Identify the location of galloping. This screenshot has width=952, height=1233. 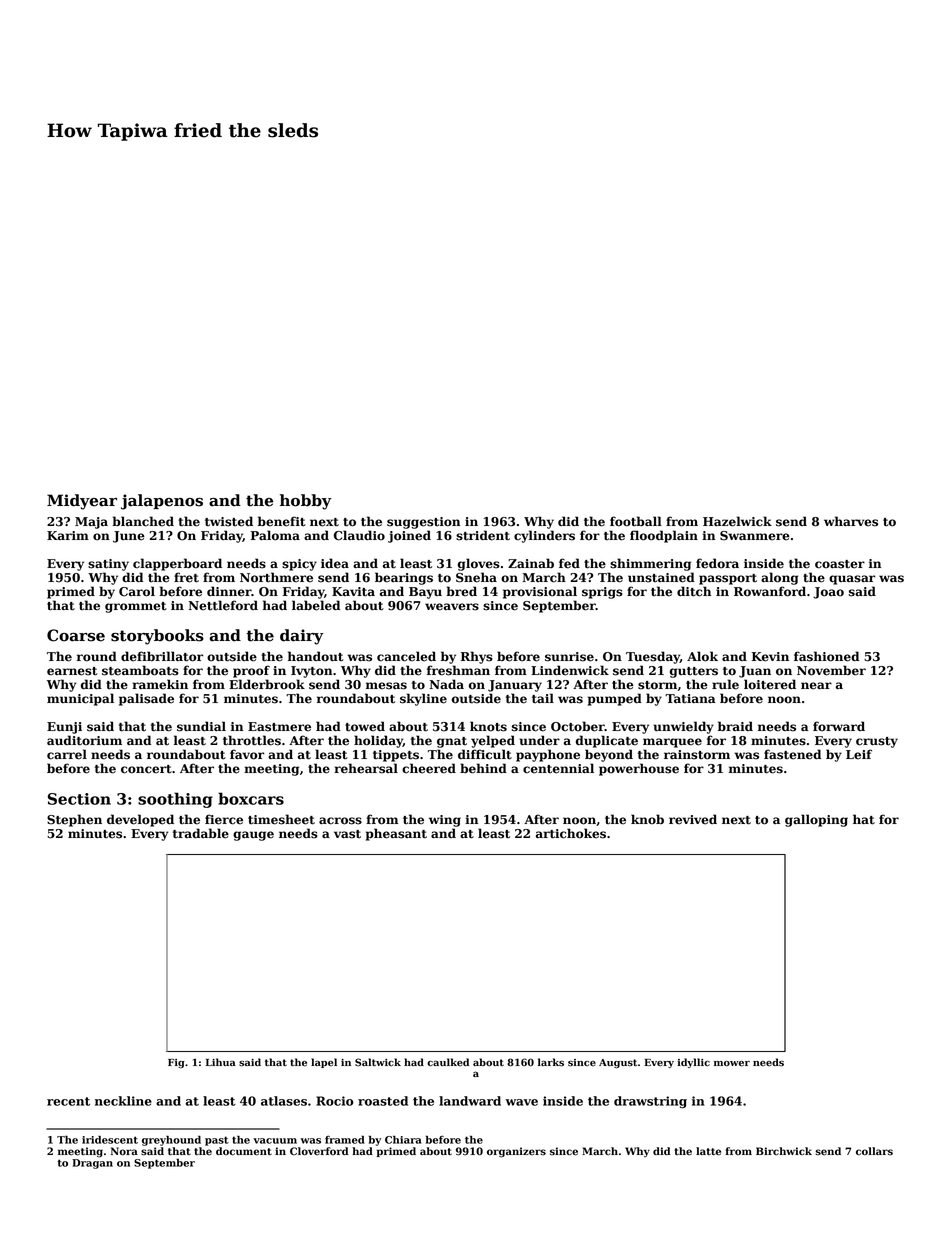
(816, 820).
